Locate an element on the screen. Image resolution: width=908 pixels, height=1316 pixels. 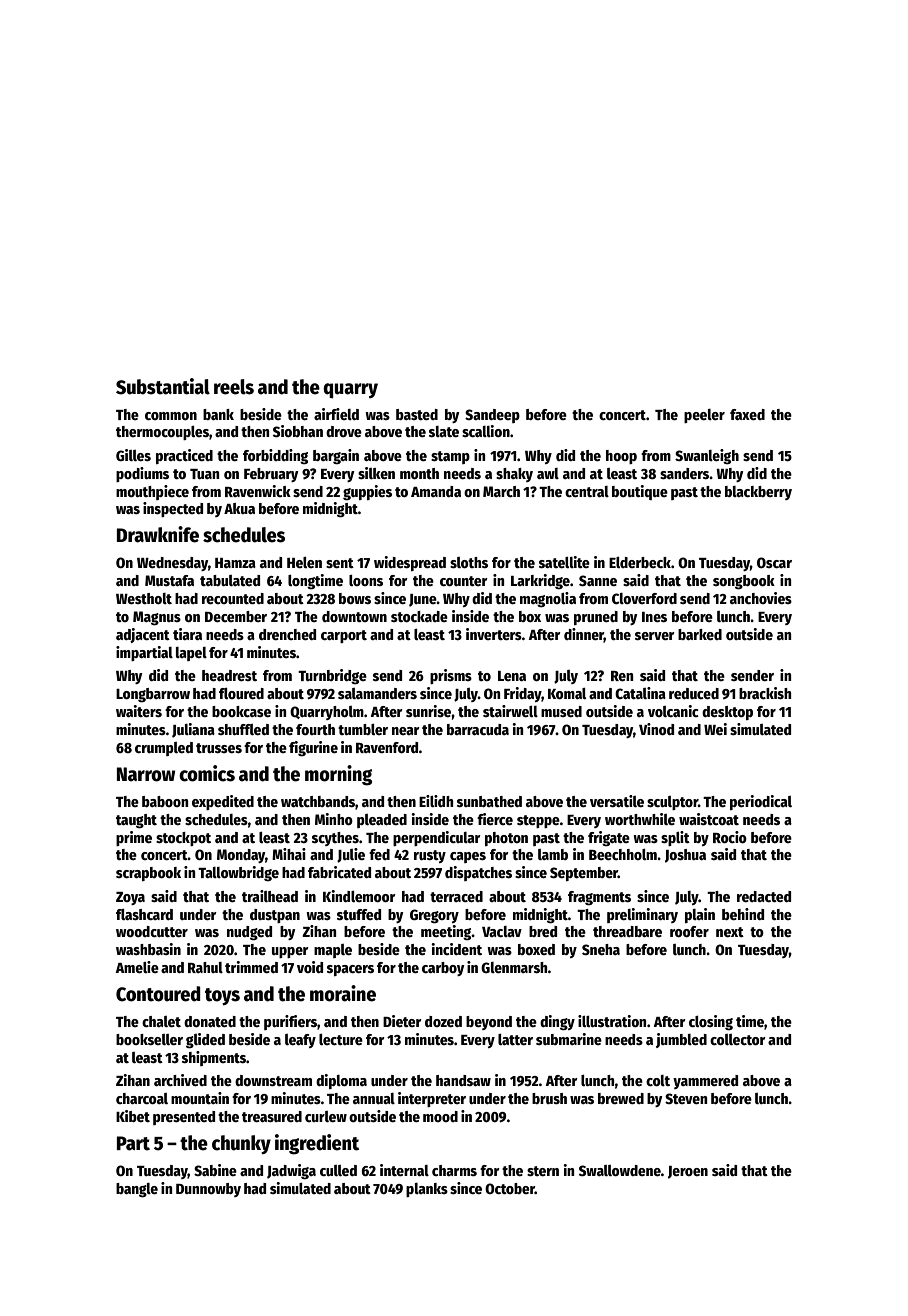
February is located at coordinates (271, 475).
